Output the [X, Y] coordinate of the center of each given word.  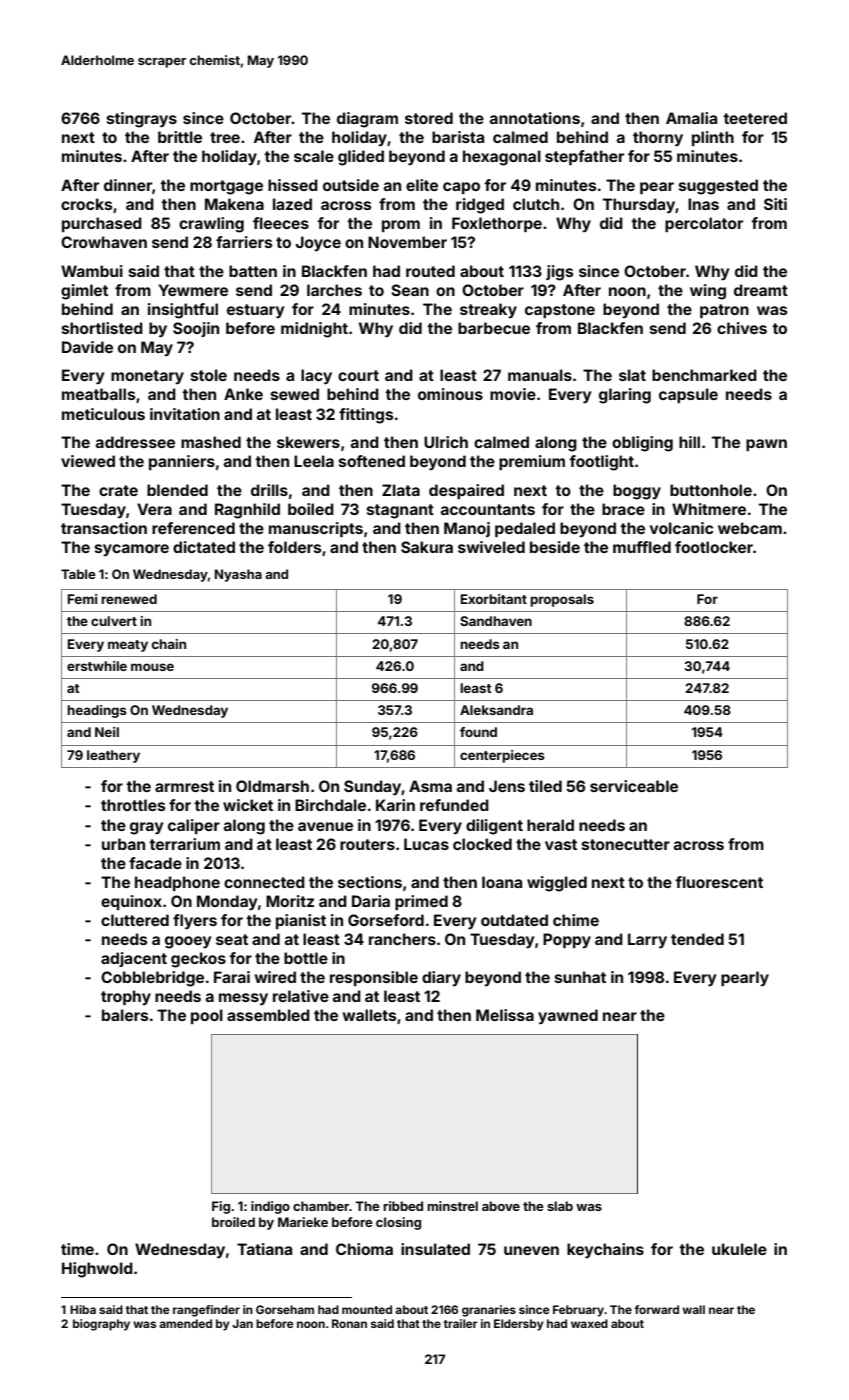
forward [656, 1309]
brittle [180, 137]
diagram [367, 120]
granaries [489, 1311]
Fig [221, 1207]
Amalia [691, 118]
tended [697, 939]
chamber [321, 1206]
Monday [227, 902]
